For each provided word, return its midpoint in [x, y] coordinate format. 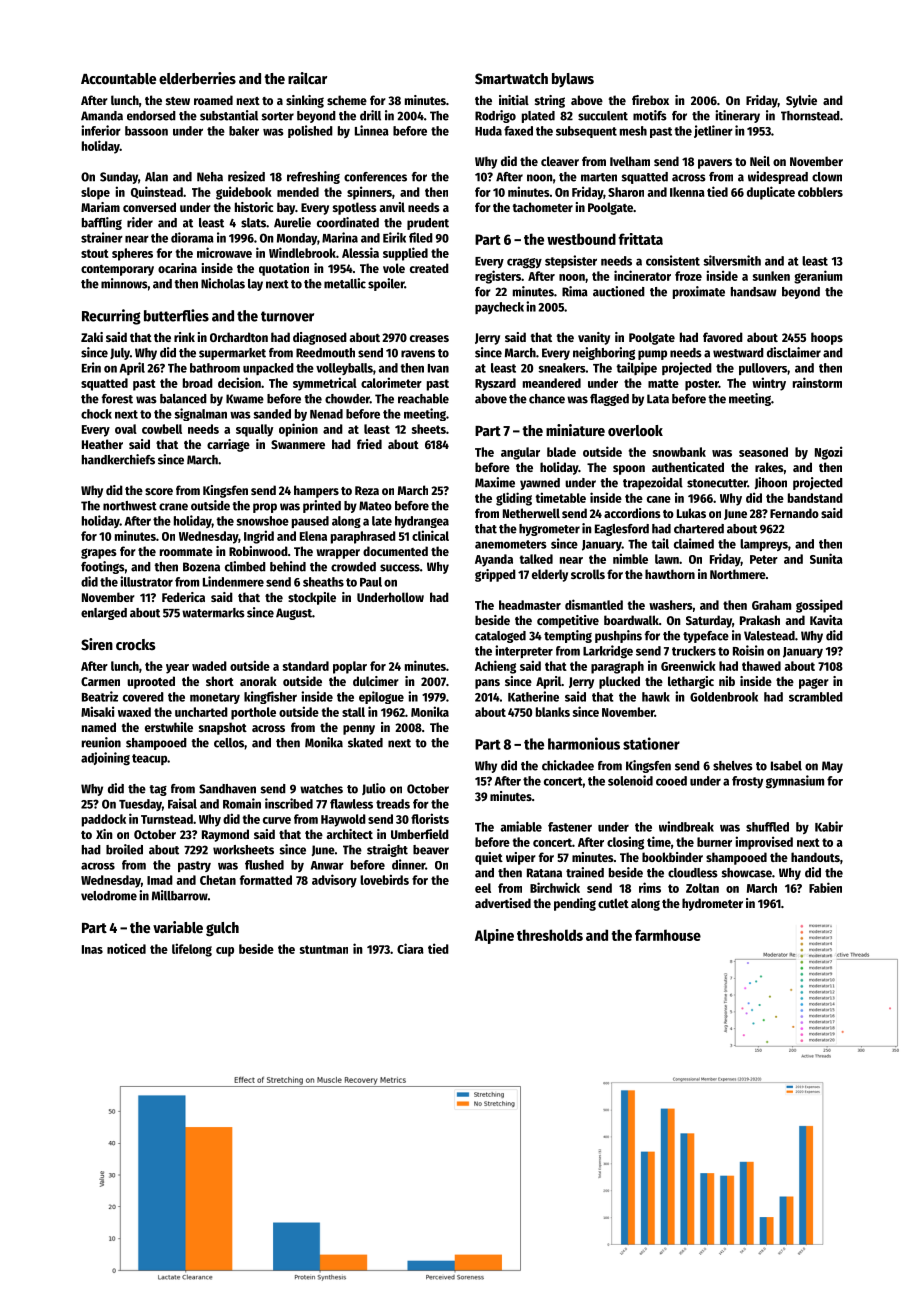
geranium [818, 277]
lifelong [192, 950]
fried [369, 444]
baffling [102, 223]
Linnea [372, 130]
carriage [228, 445]
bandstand [815, 498]
